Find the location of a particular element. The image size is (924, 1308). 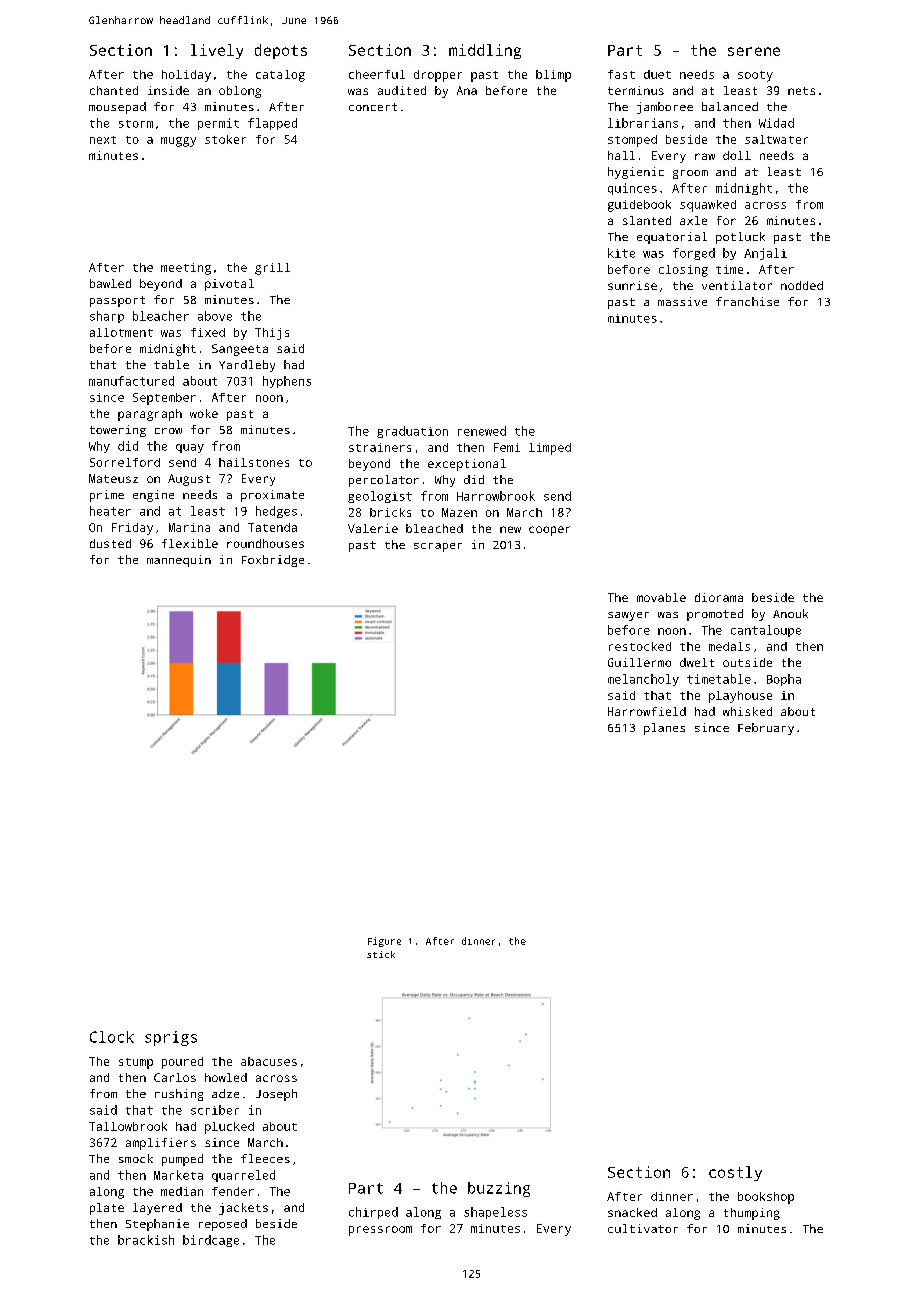

Harrowfield is located at coordinates (647, 711).
